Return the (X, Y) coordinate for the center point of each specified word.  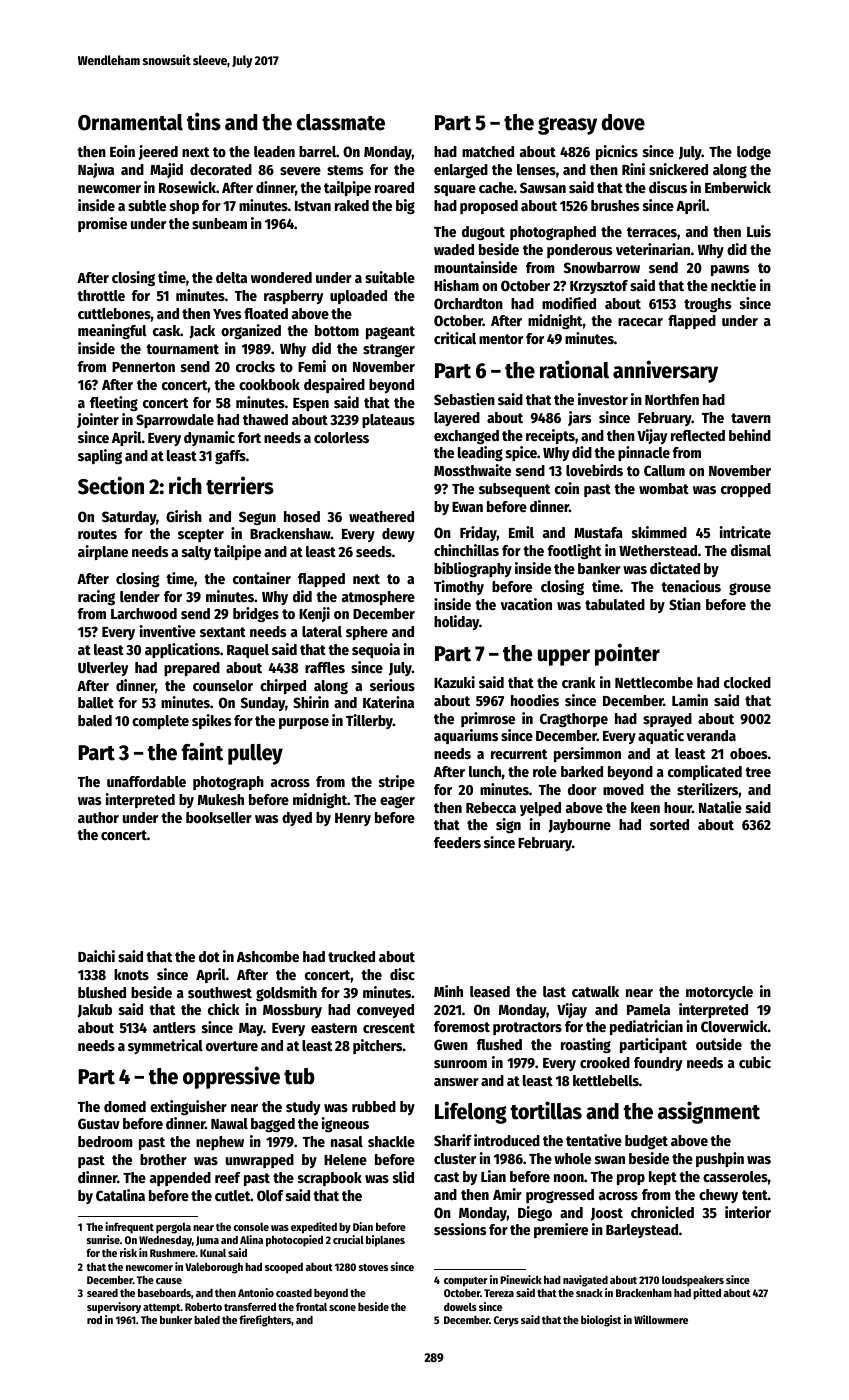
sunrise (103, 1239)
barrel (317, 151)
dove (623, 122)
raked (352, 205)
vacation (526, 604)
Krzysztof (599, 287)
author (98, 817)
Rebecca (491, 807)
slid (403, 1177)
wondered (281, 277)
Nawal (229, 1123)
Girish (184, 516)
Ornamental (130, 122)
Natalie (720, 807)
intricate (745, 532)
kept (663, 1178)
